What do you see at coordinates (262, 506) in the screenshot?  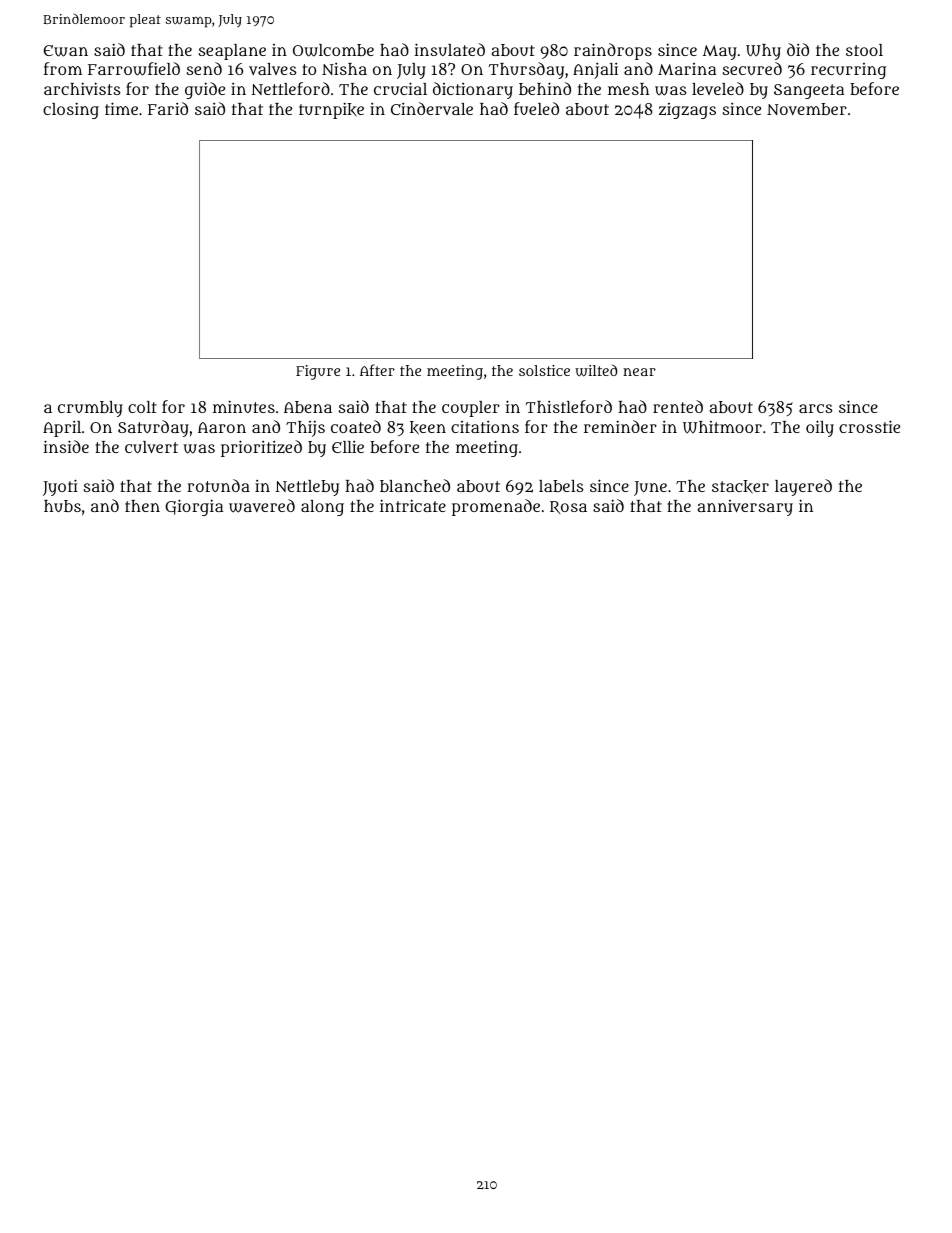 I see `wavered` at bounding box center [262, 506].
